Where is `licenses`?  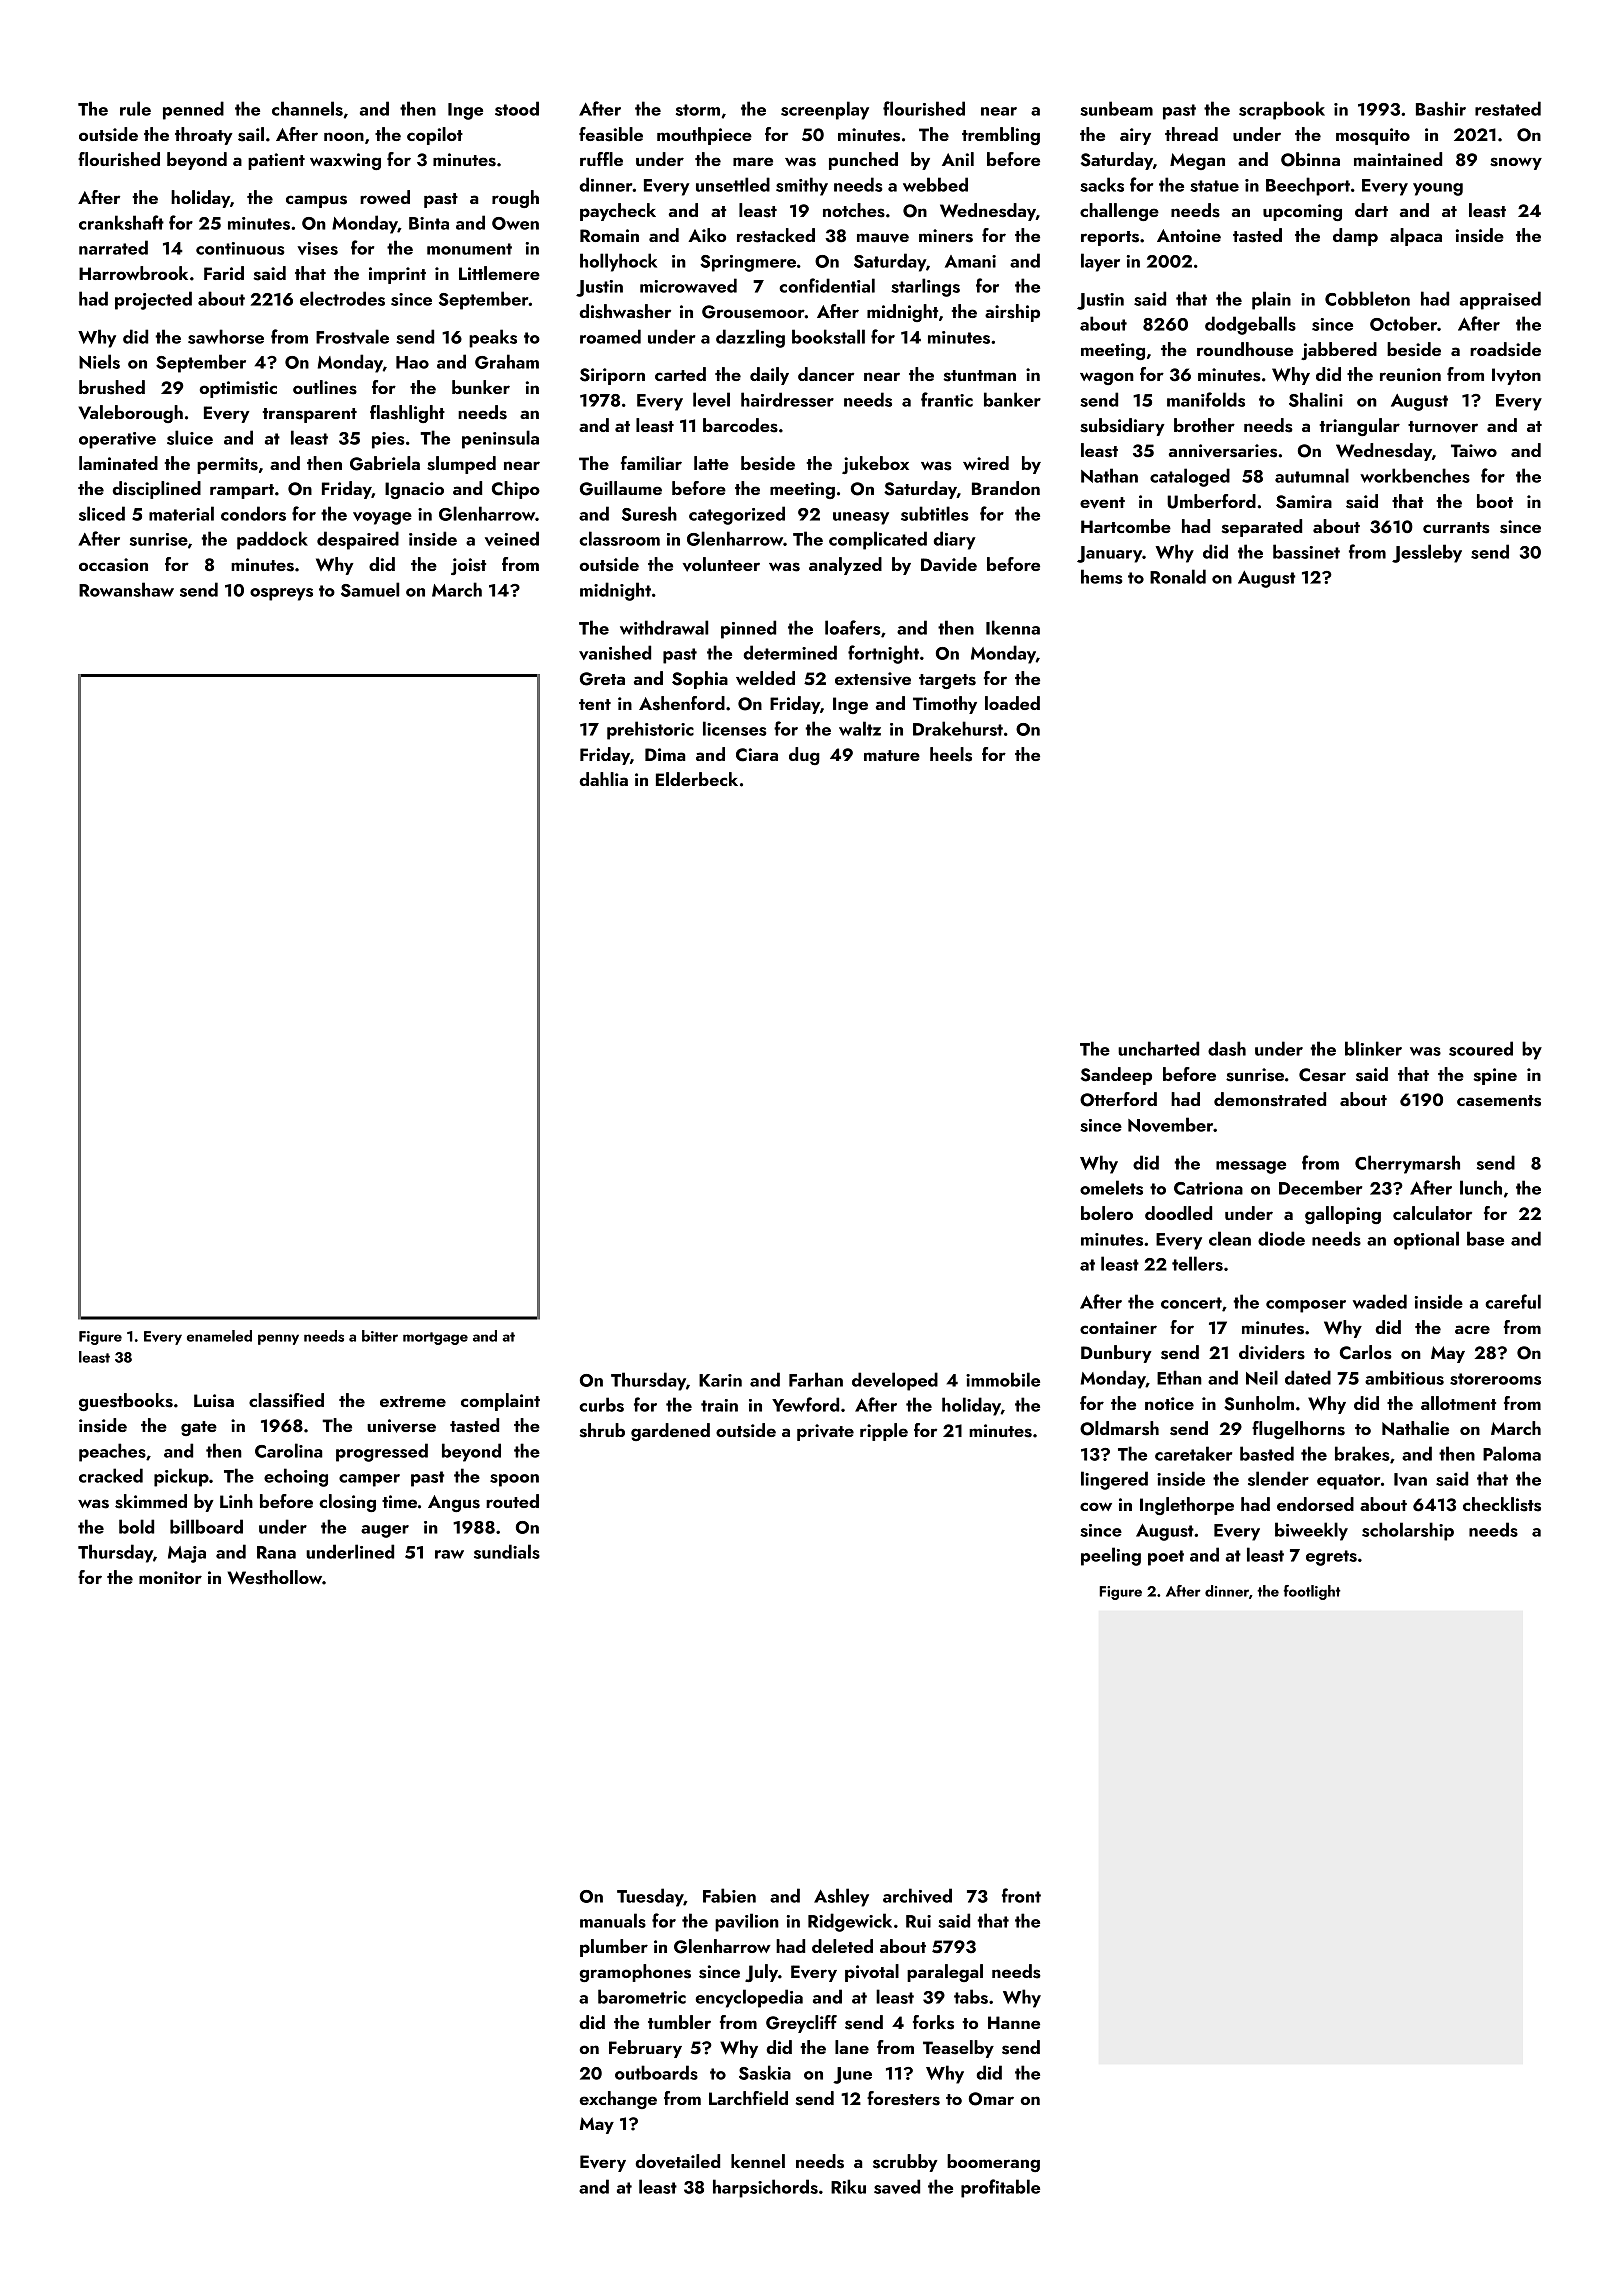 licenses is located at coordinates (735, 728).
